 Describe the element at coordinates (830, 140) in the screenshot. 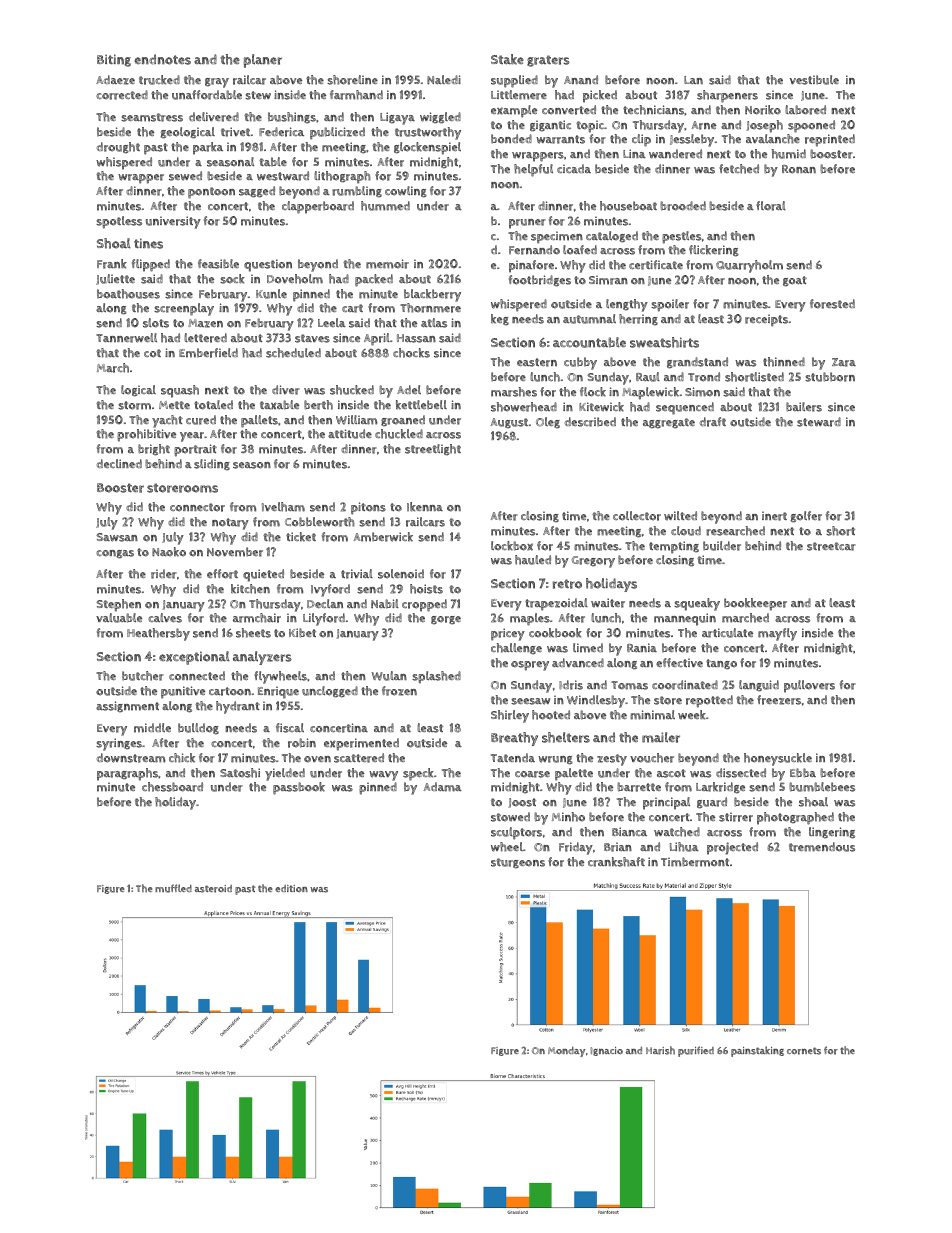

I see `reprinted` at that location.
